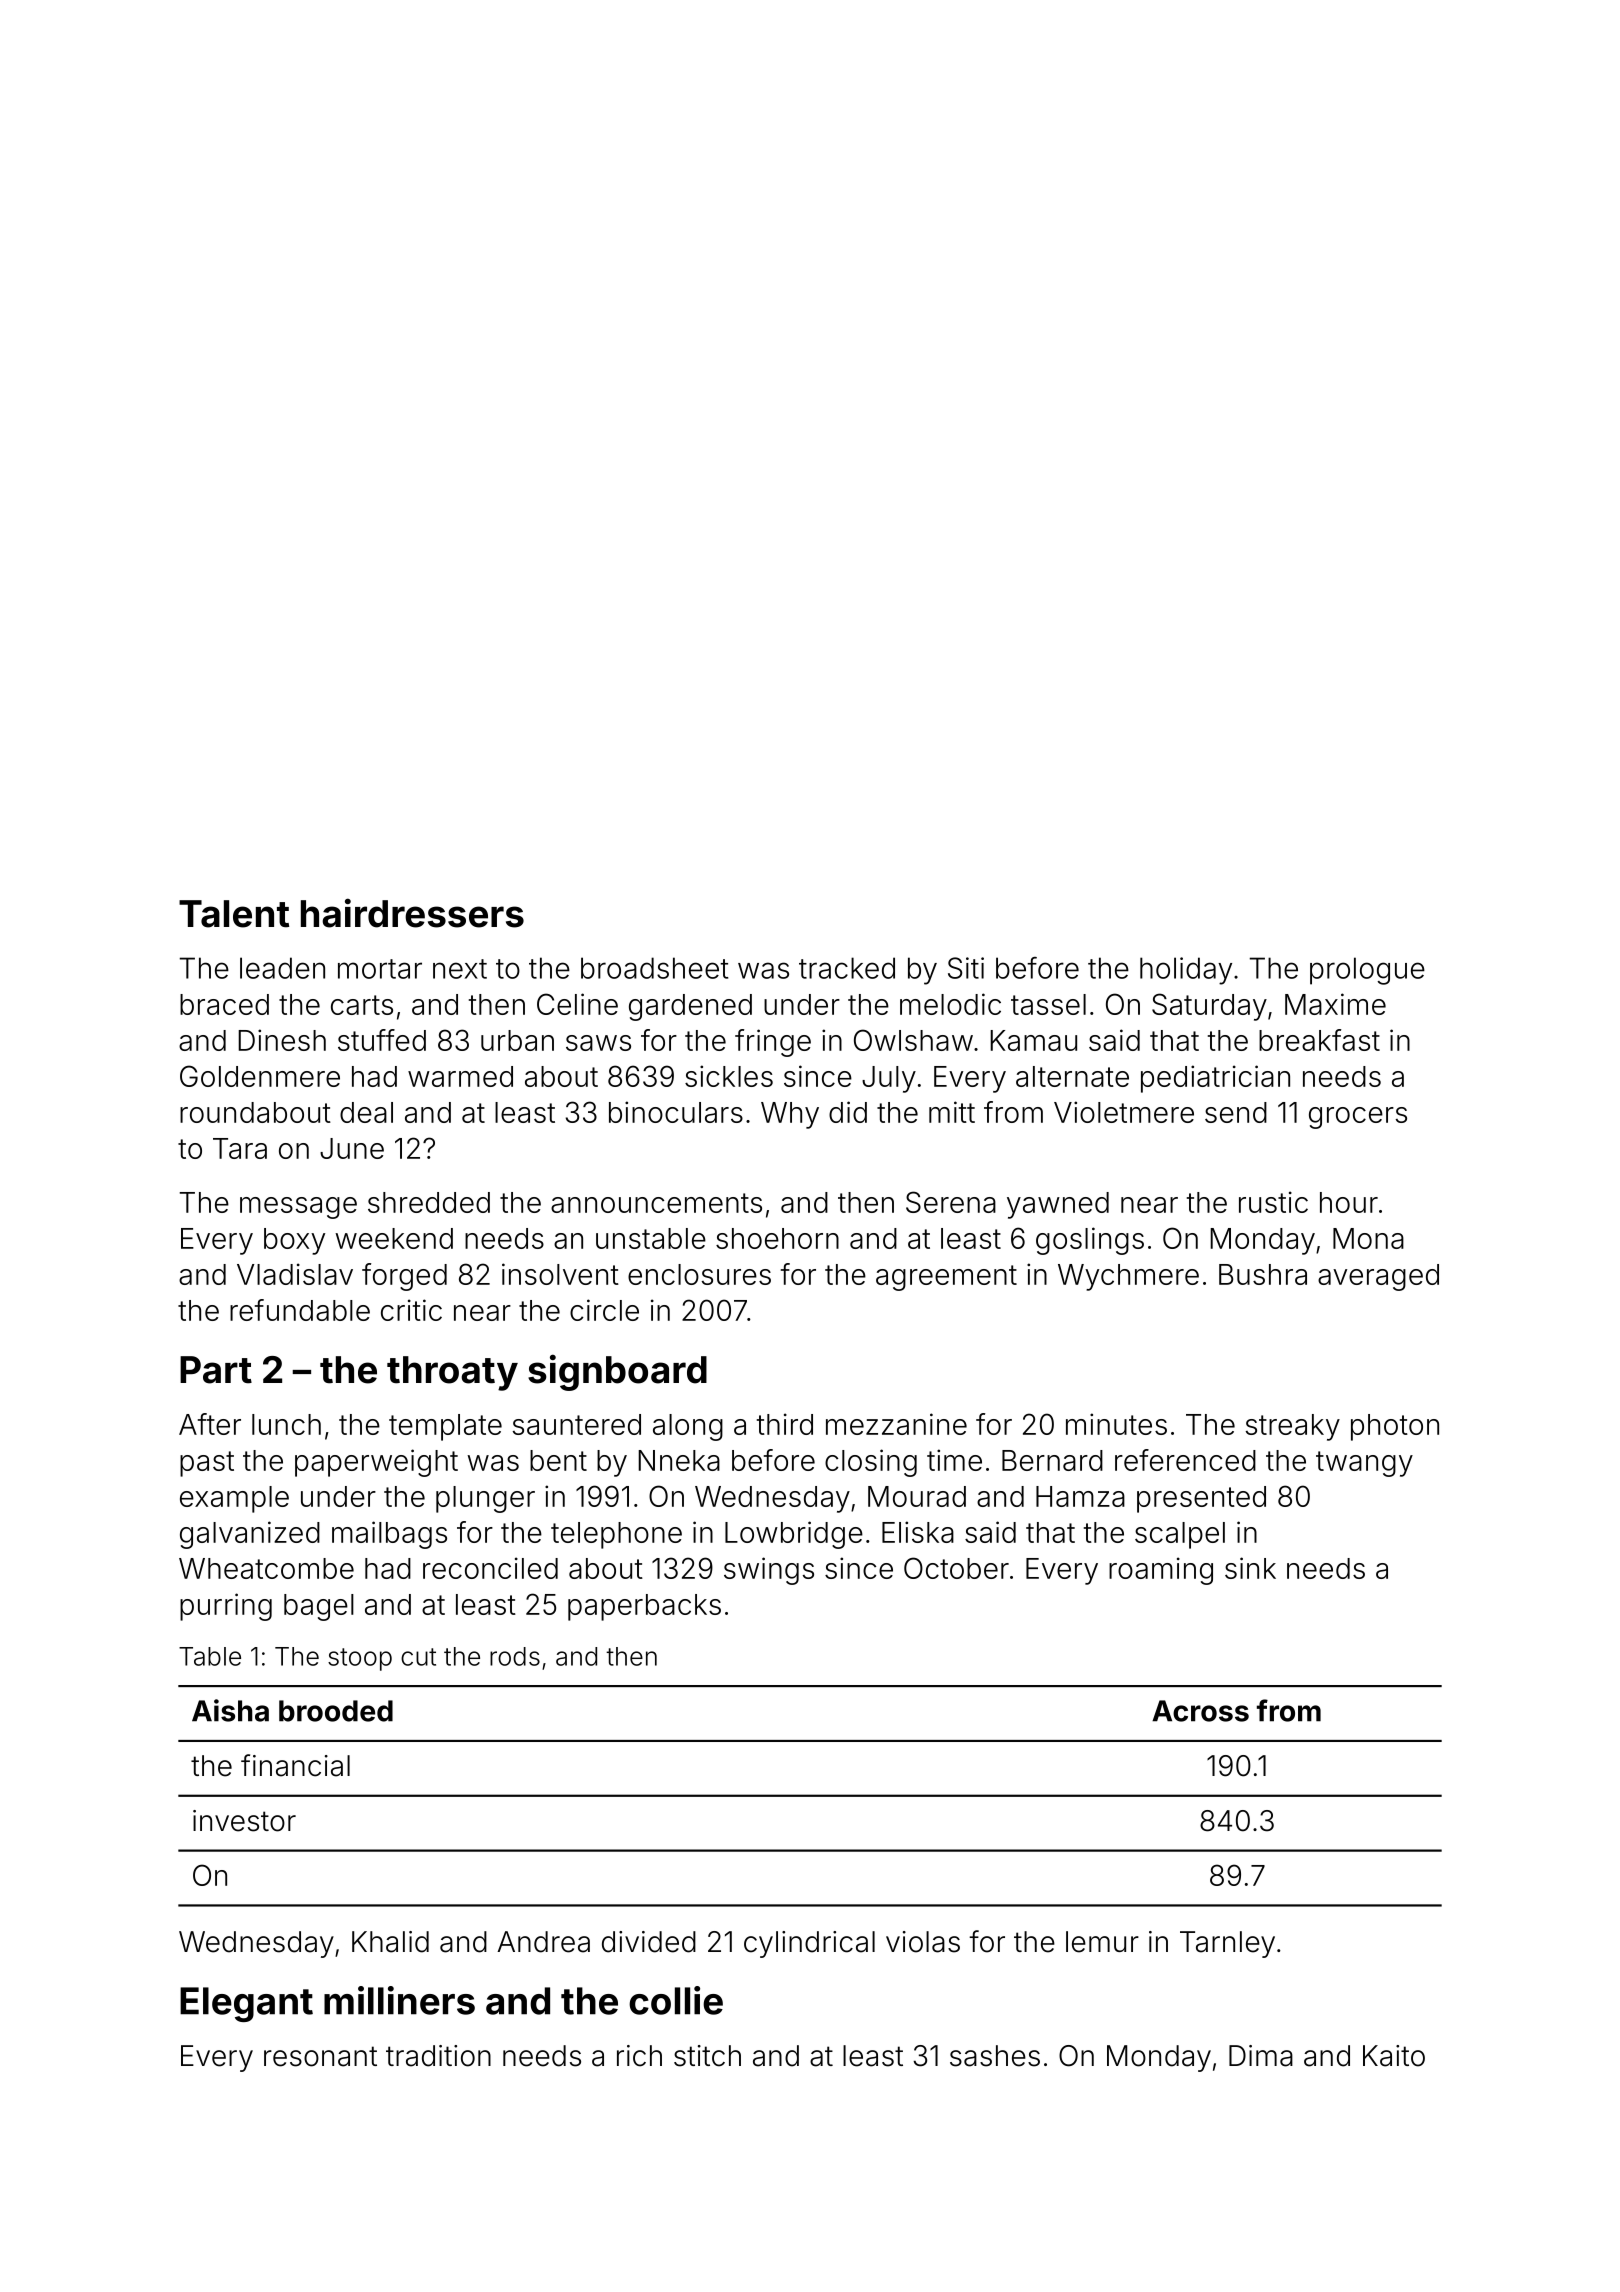 The width and height of the image is (1620, 2292). What do you see at coordinates (1048, 1004) in the image?
I see `tassel` at bounding box center [1048, 1004].
